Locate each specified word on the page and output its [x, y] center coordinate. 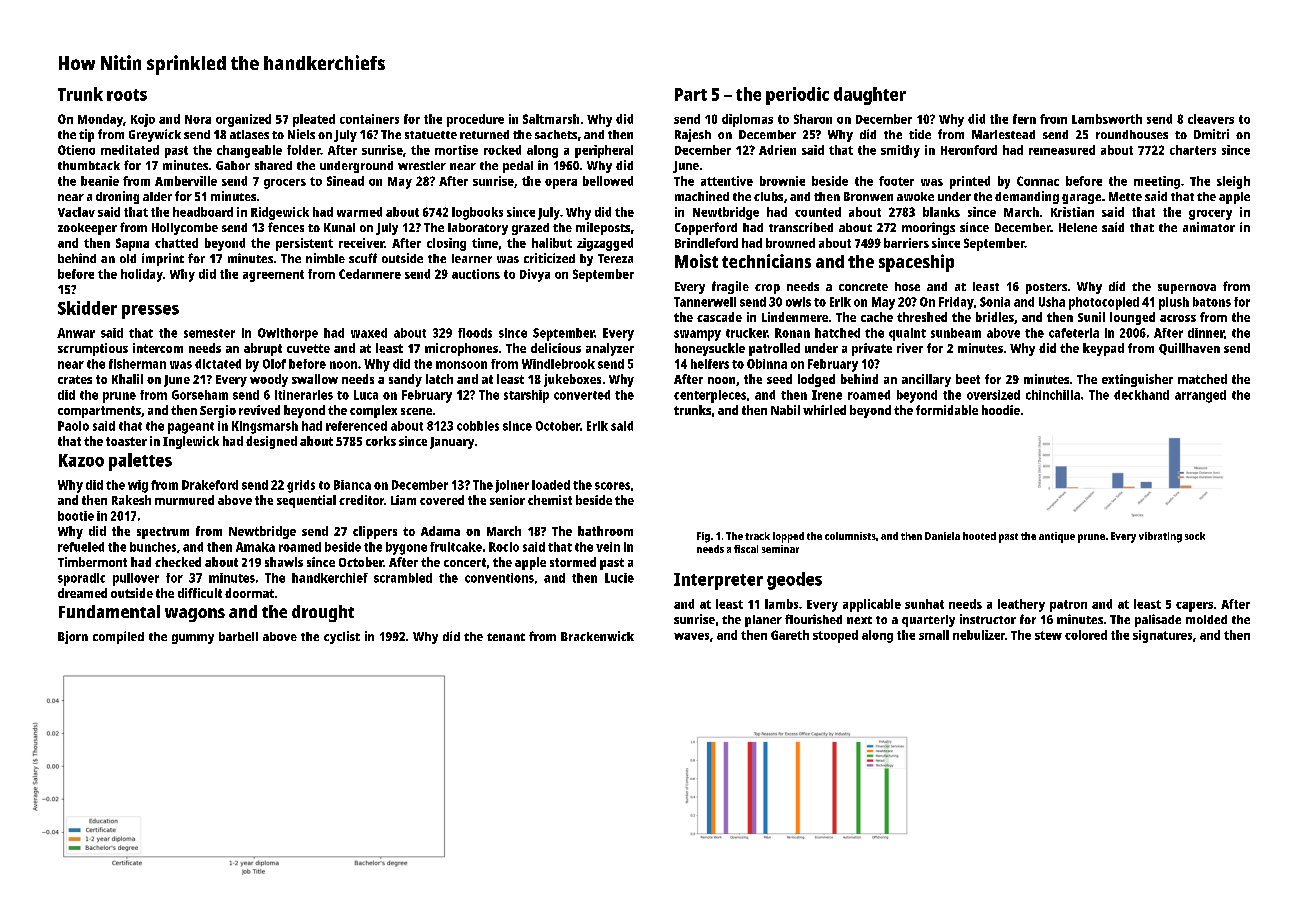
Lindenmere [795, 317]
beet [968, 379]
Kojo [143, 120]
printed [970, 182]
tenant [506, 637]
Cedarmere [370, 274]
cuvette [308, 348]
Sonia [995, 302]
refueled [81, 547]
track [757, 536]
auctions [476, 274]
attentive [727, 181]
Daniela [942, 536]
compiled [118, 637]
